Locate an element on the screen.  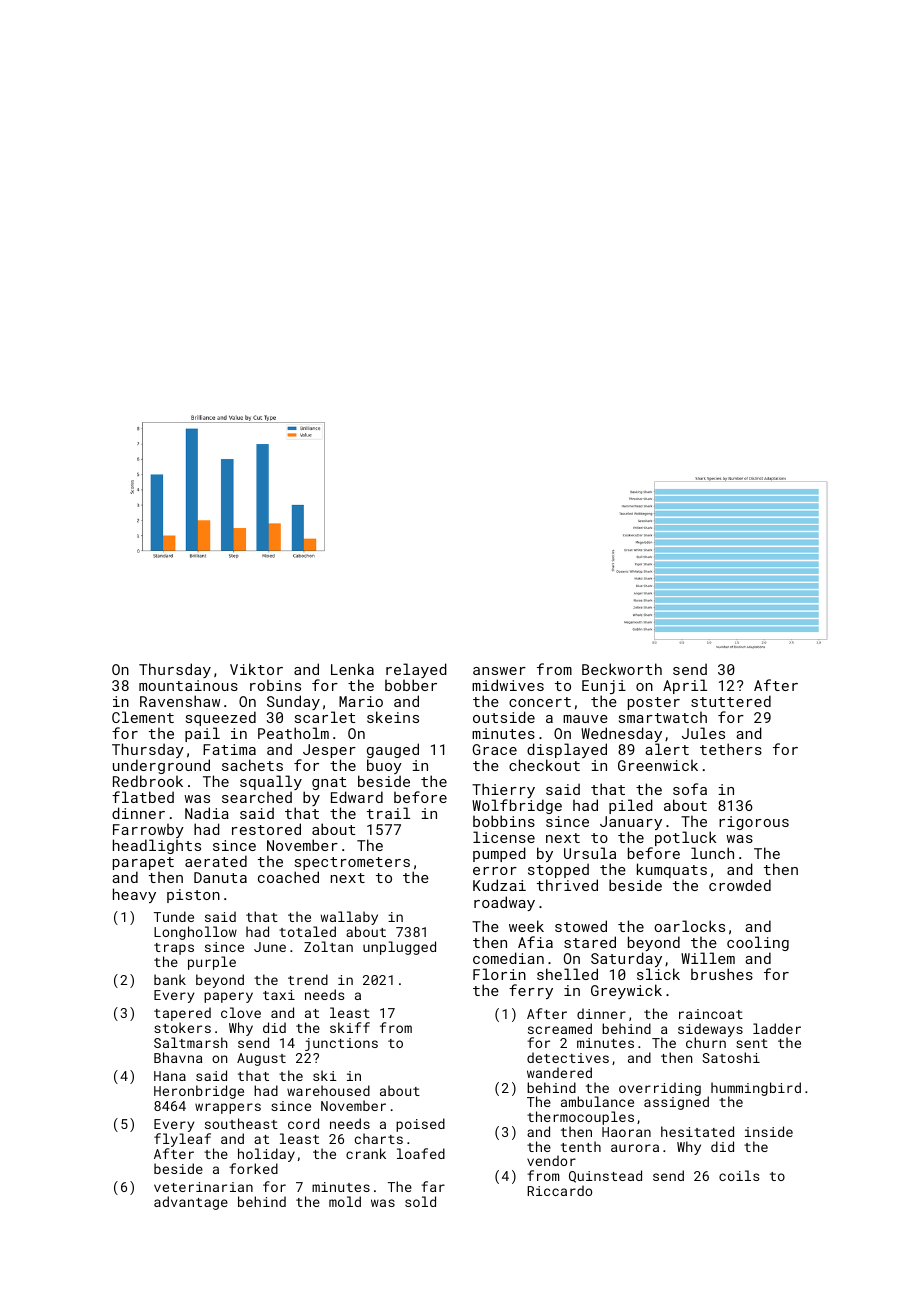
advantage is located at coordinates (191, 1203).
